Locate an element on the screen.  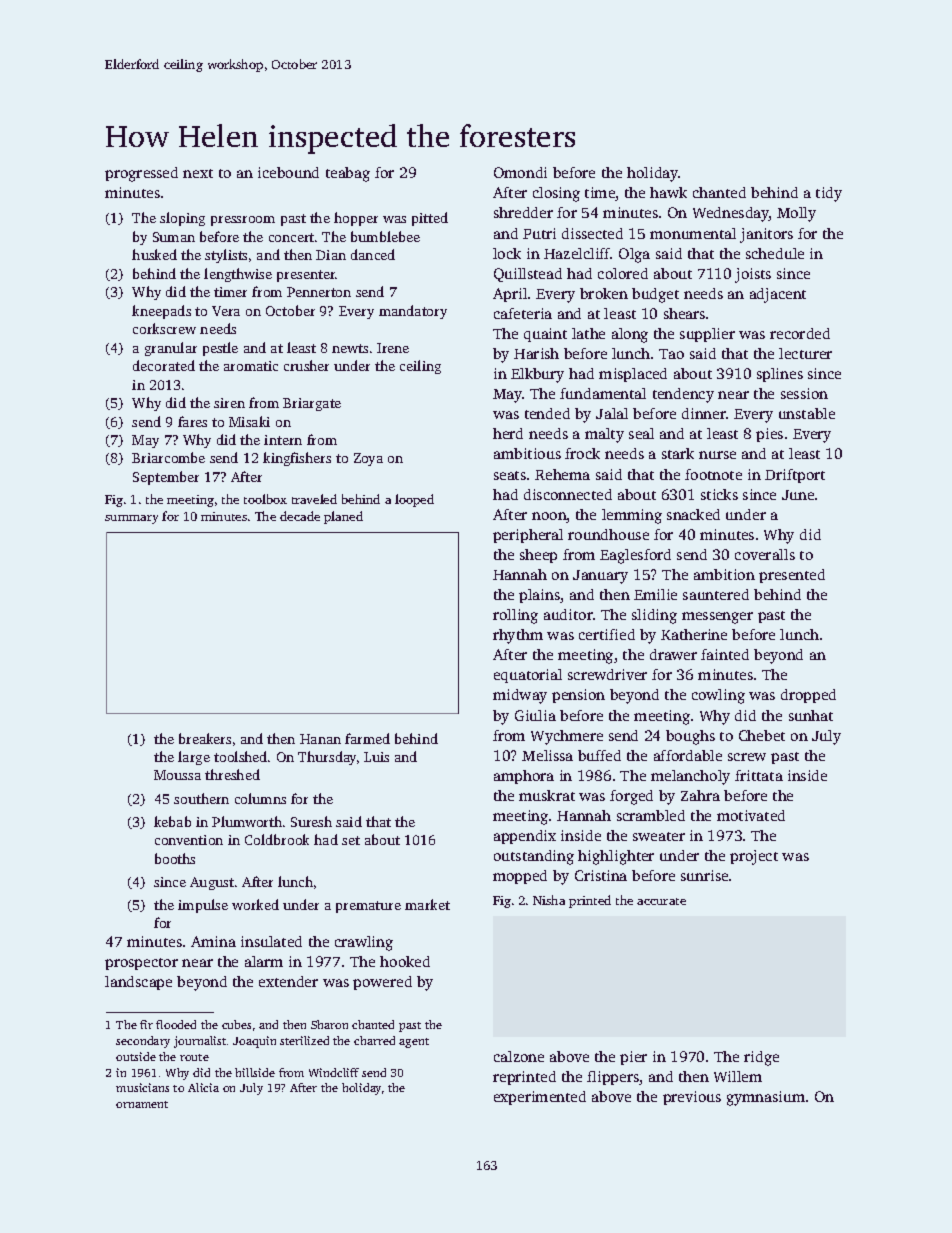
hawk is located at coordinates (668, 192).
